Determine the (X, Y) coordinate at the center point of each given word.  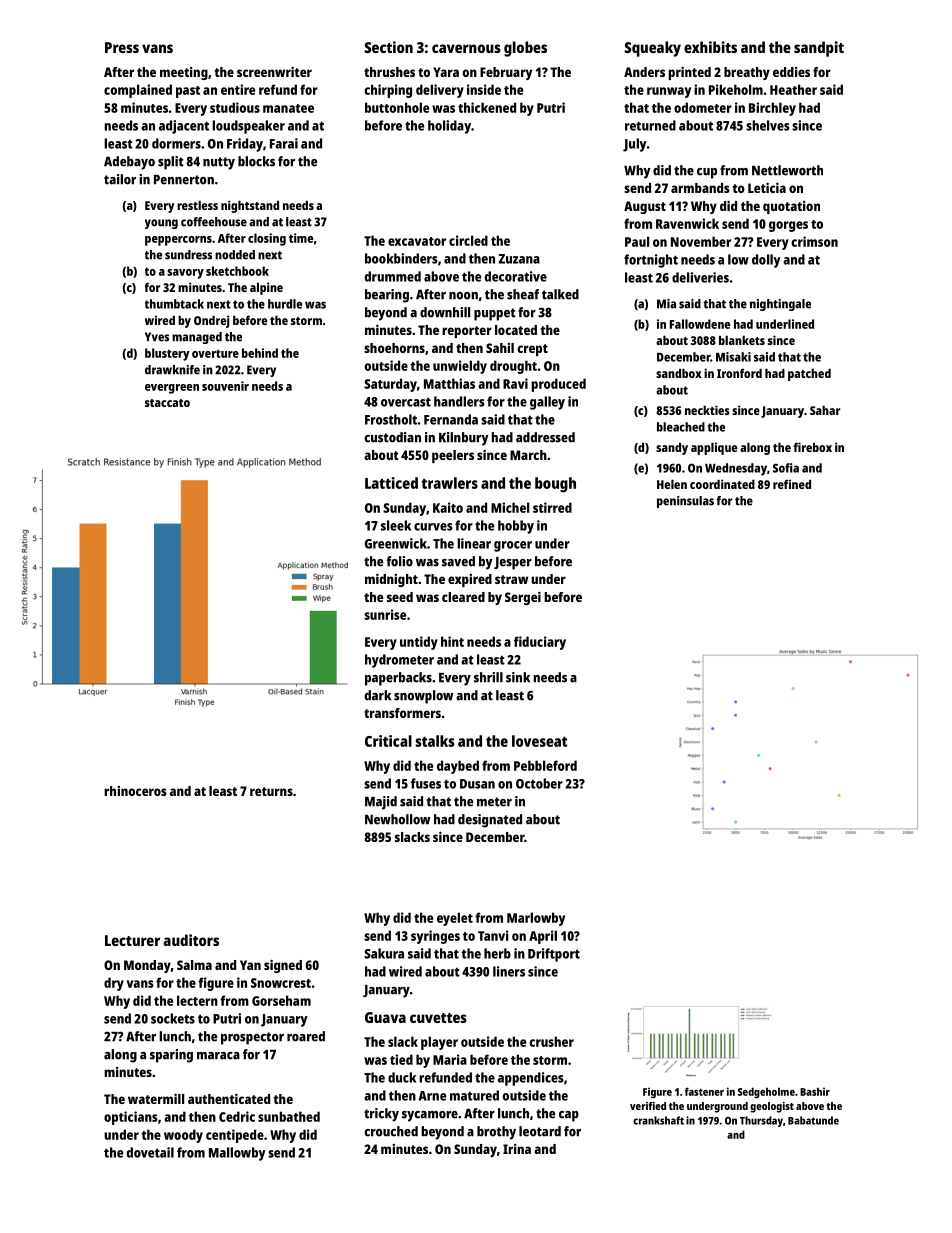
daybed (458, 767)
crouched (391, 1131)
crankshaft (658, 1120)
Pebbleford (545, 765)
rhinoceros (135, 791)
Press (122, 47)
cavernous (466, 48)
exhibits (710, 47)
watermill (156, 1099)
